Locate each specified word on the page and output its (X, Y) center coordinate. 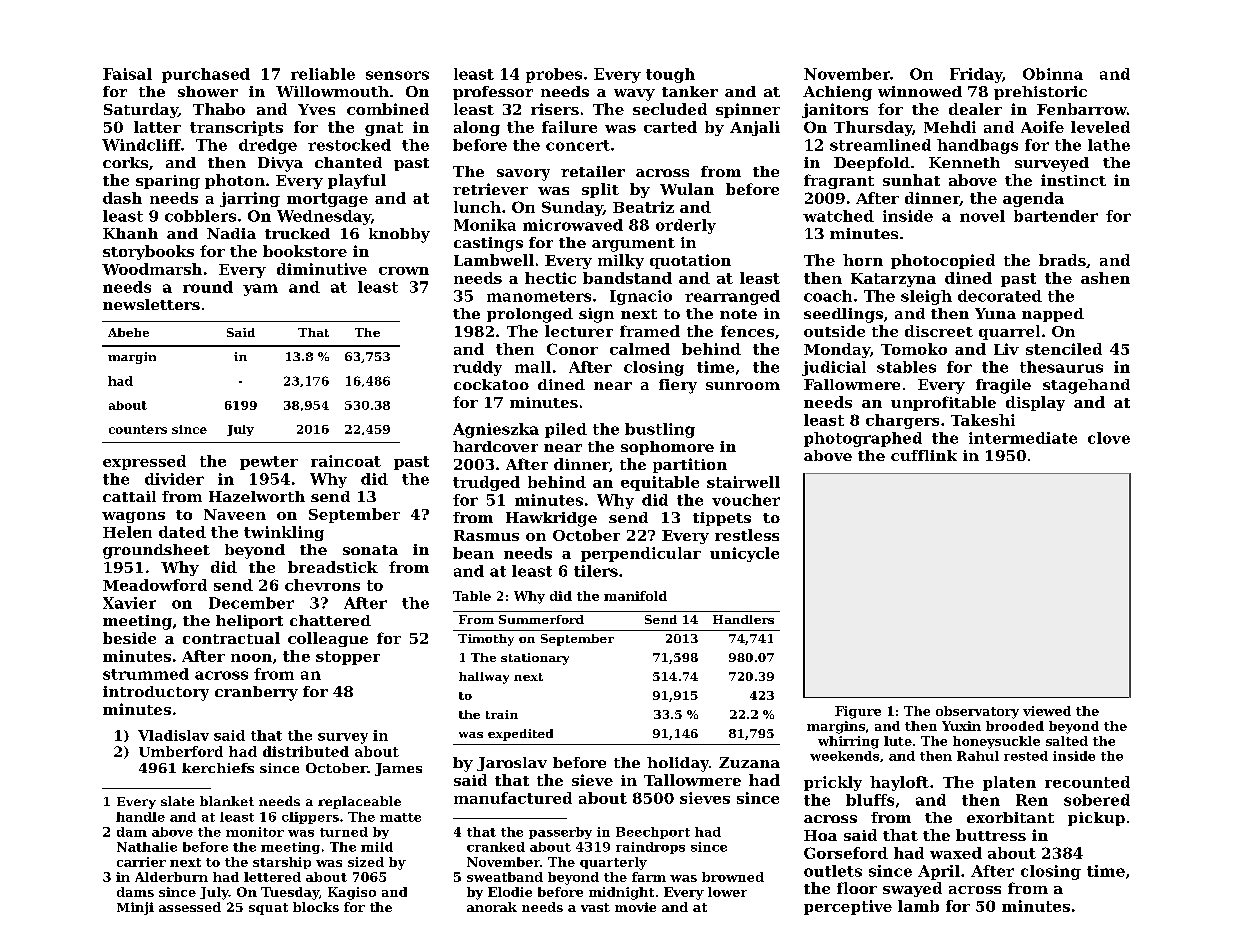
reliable (323, 74)
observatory (977, 712)
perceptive (848, 907)
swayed (912, 889)
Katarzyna (893, 280)
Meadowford (155, 585)
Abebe (128, 332)
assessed (190, 907)
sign (596, 315)
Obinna (1053, 74)
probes (554, 75)
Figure (858, 712)
